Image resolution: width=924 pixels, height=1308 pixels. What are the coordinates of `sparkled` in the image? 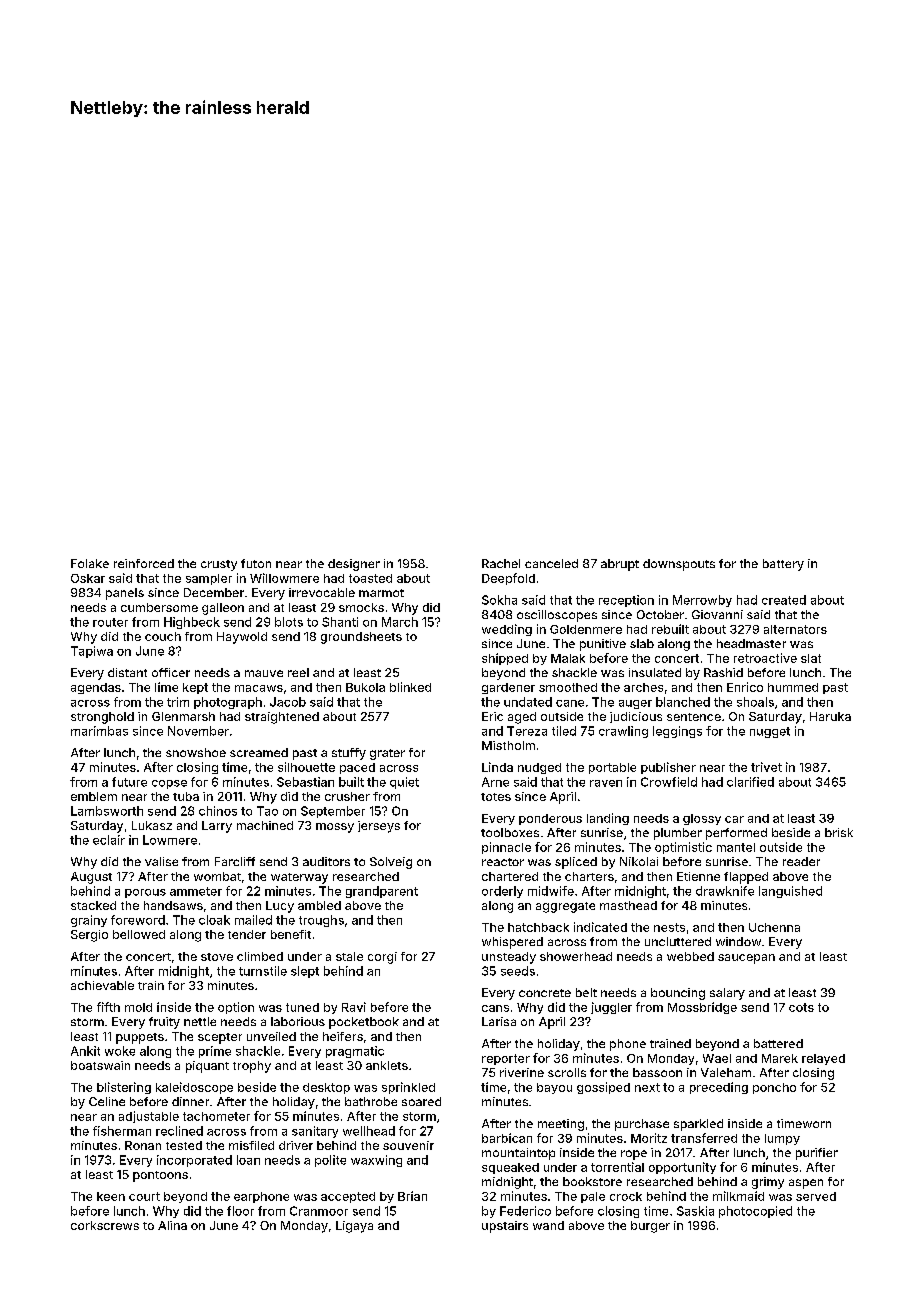 It's located at (698, 1125).
